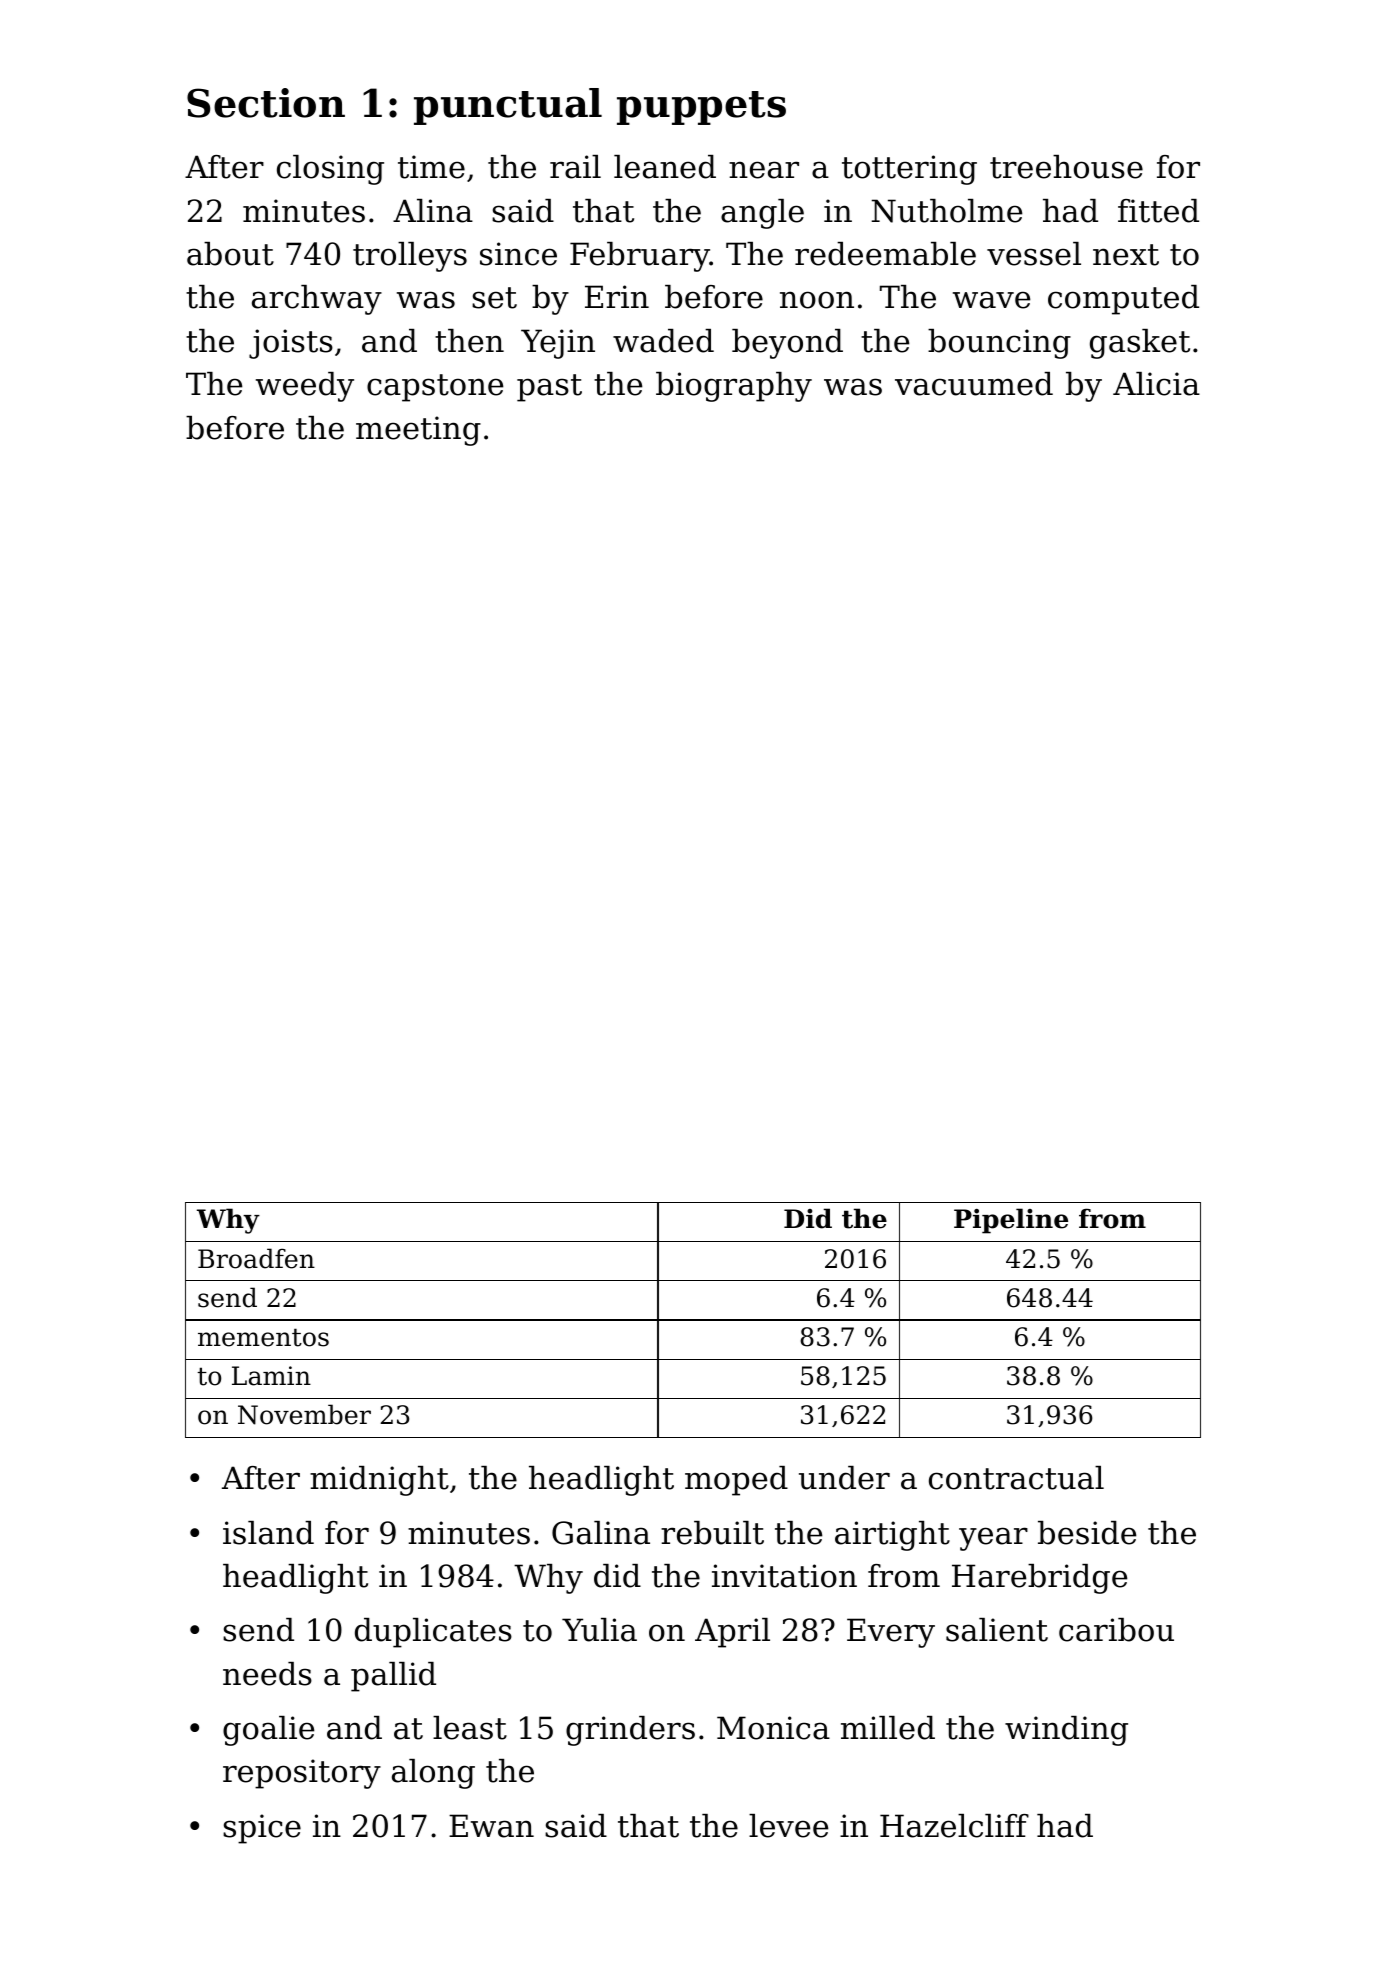 This document has height=1969, width=1386. What do you see at coordinates (991, 300) in the document?
I see `wave` at bounding box center [991, 300].
